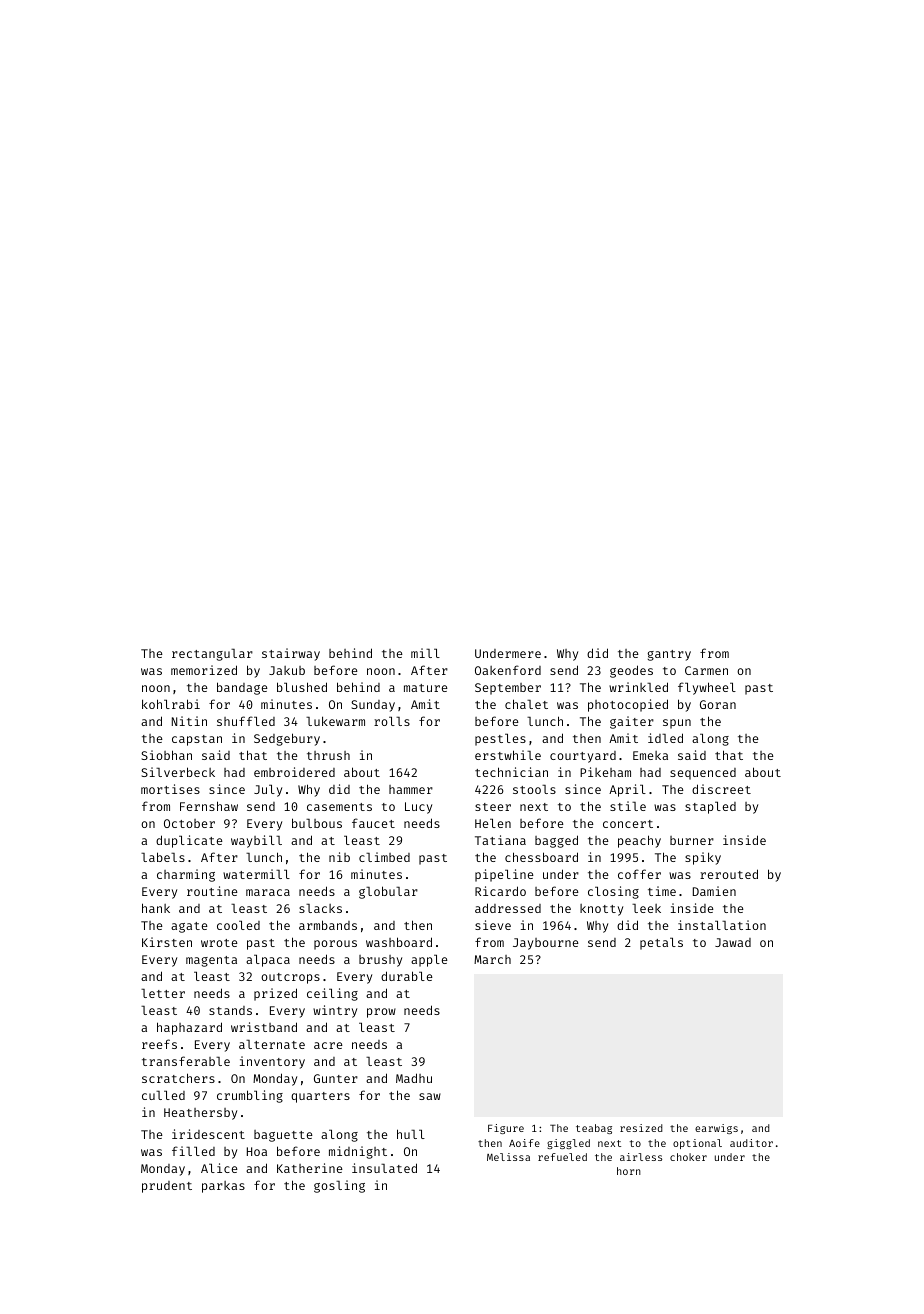  Describe the element at coordinates (230, 1010) in the screenshot. I see `stands` at that location.
